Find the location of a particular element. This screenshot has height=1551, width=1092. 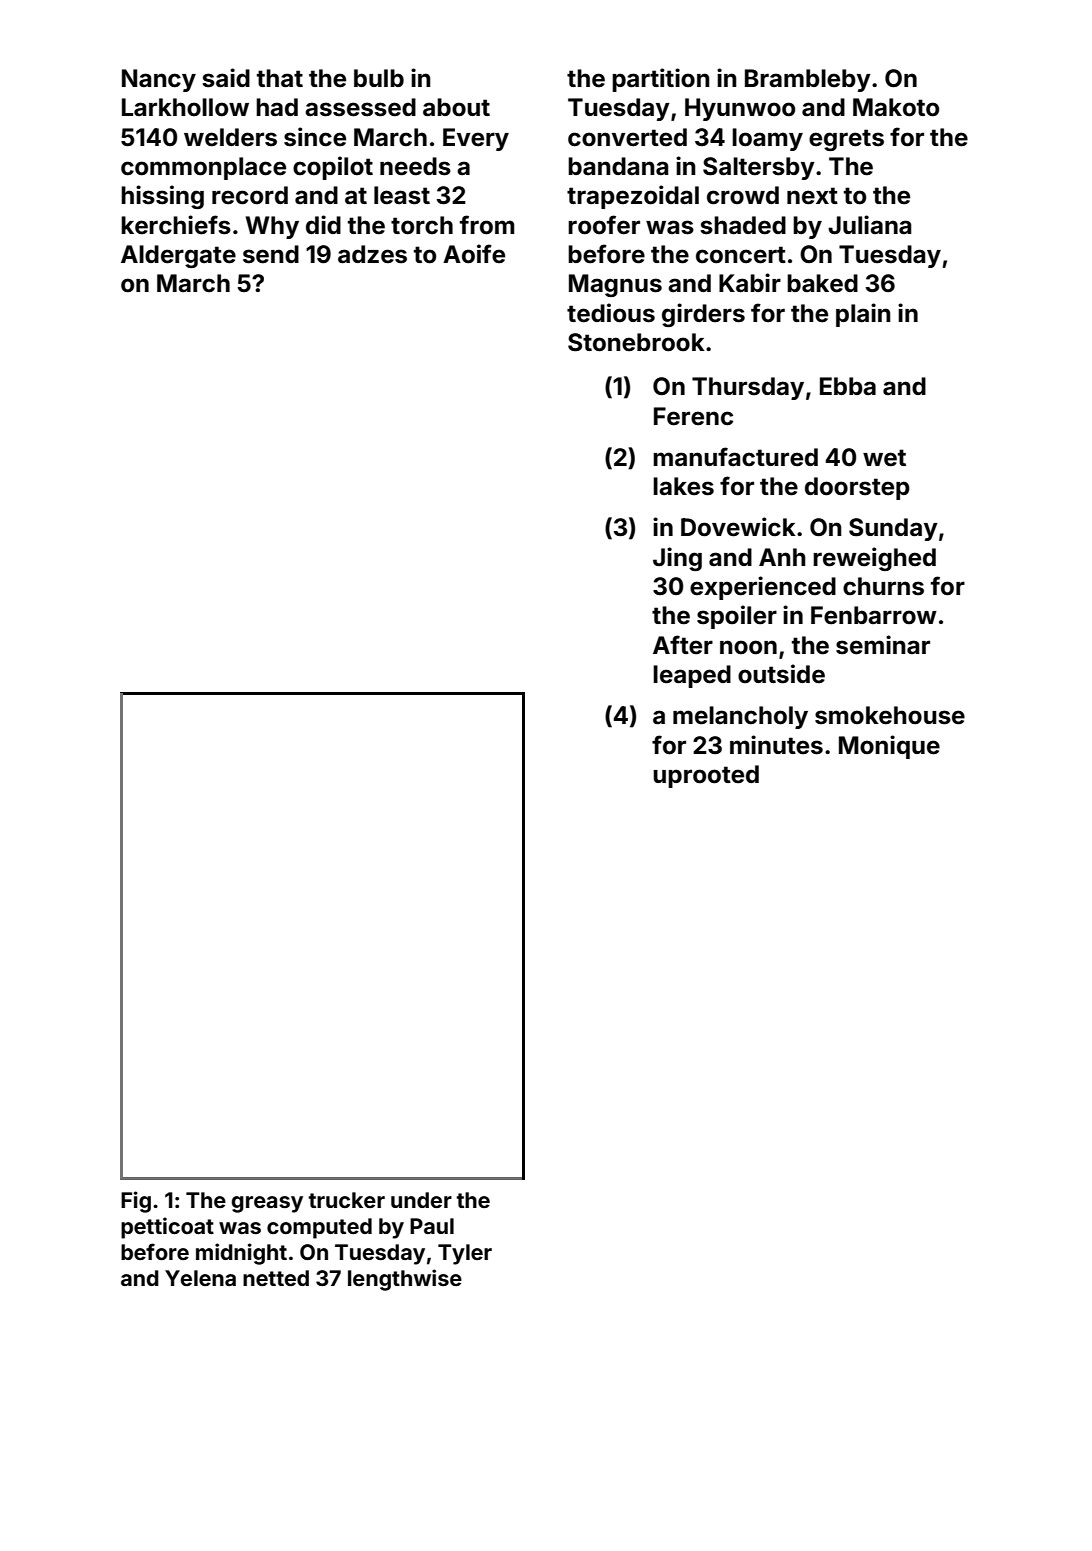

Monique is located at coordinates (889, 747).
